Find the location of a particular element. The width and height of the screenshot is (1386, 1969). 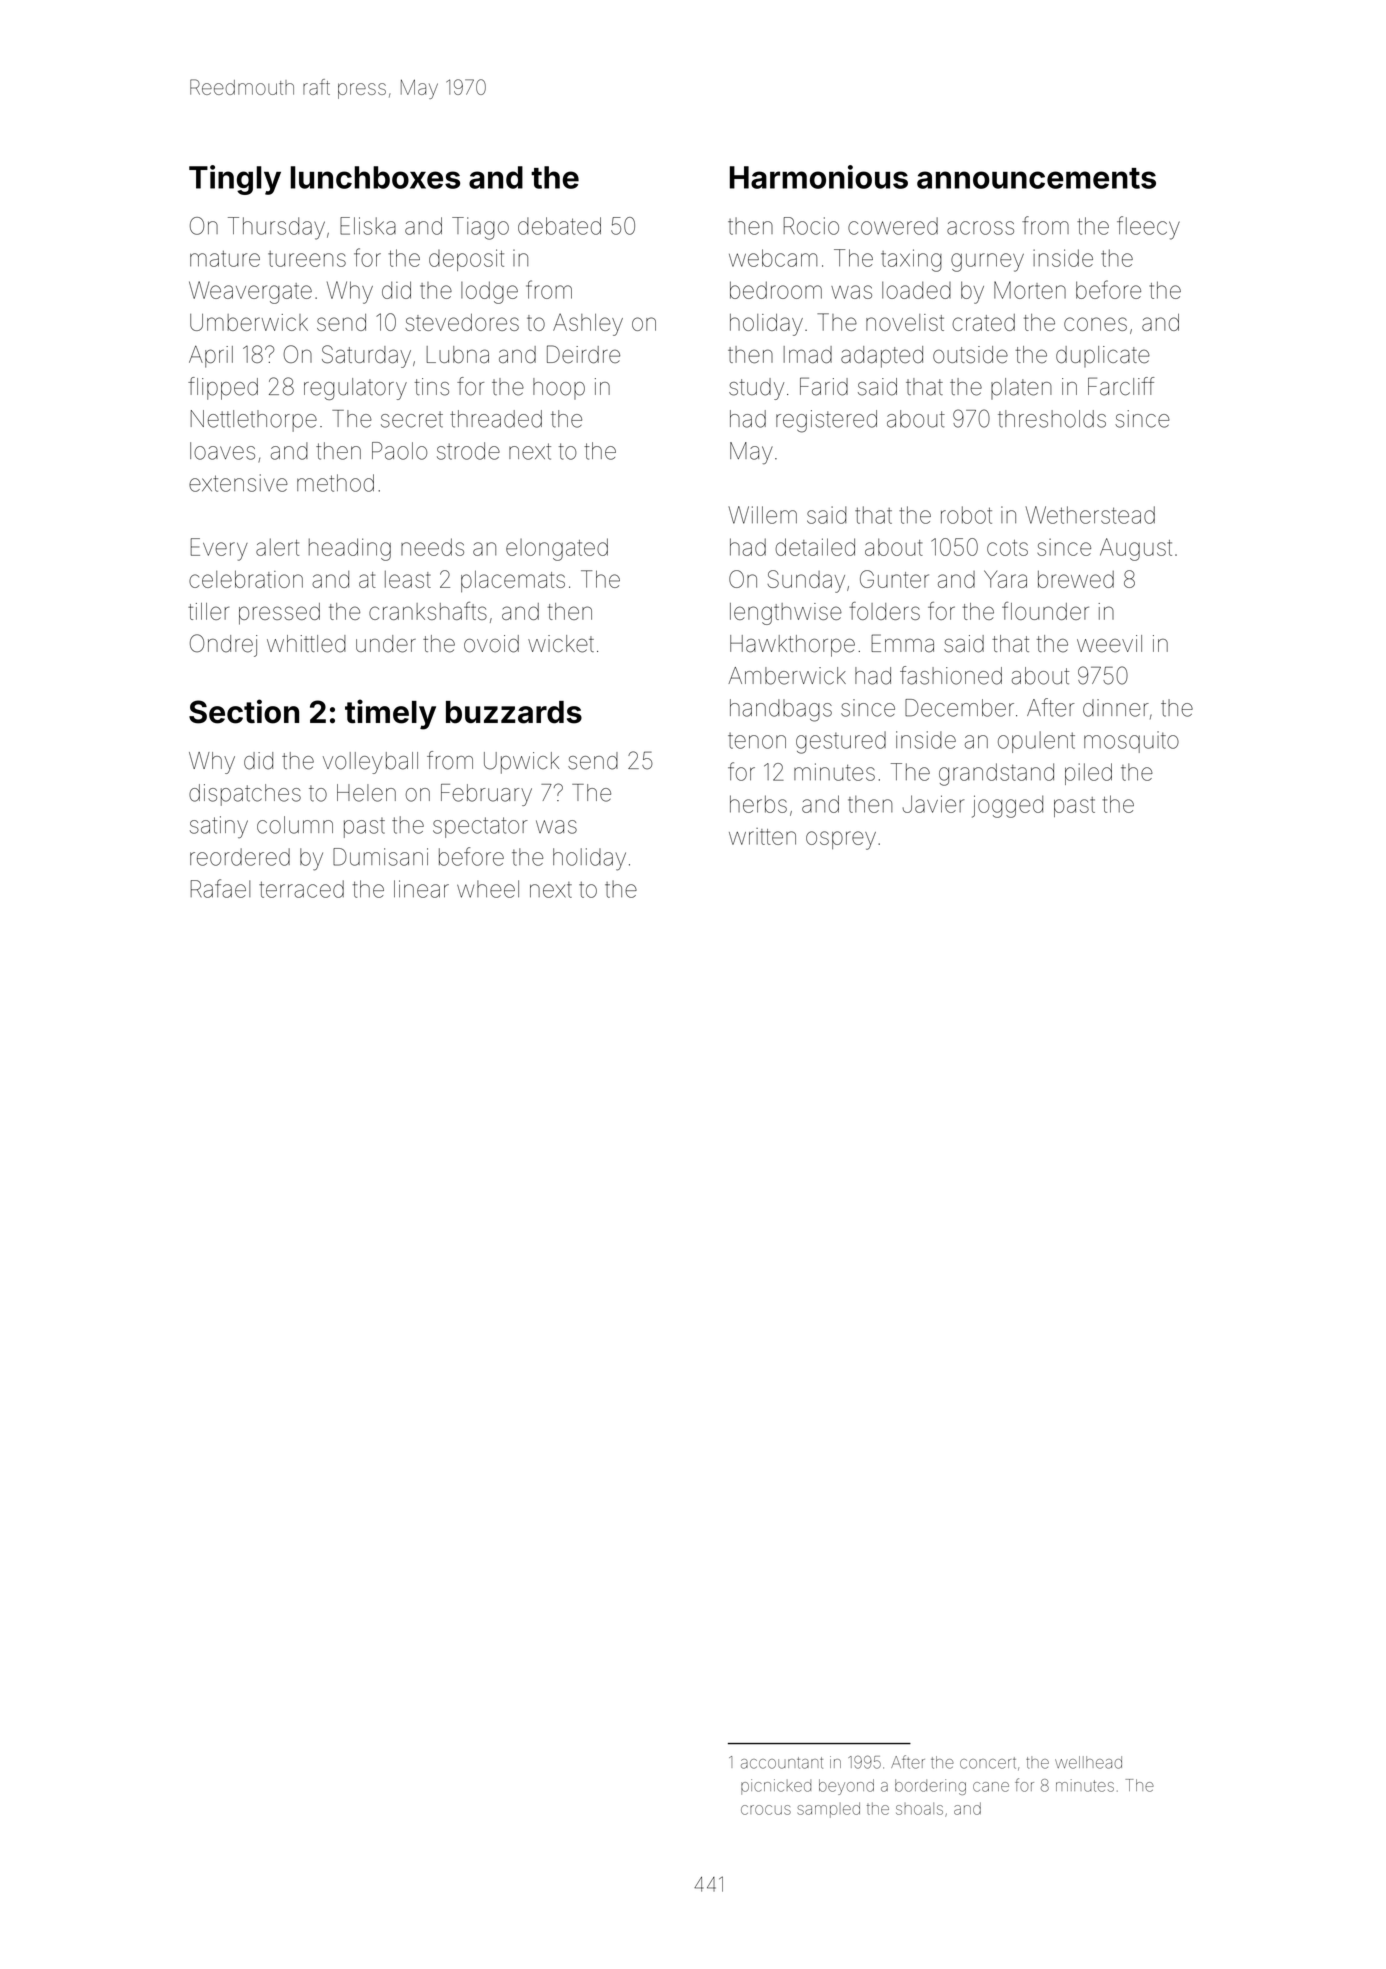

terraced is located at coordinates (301, 889).
